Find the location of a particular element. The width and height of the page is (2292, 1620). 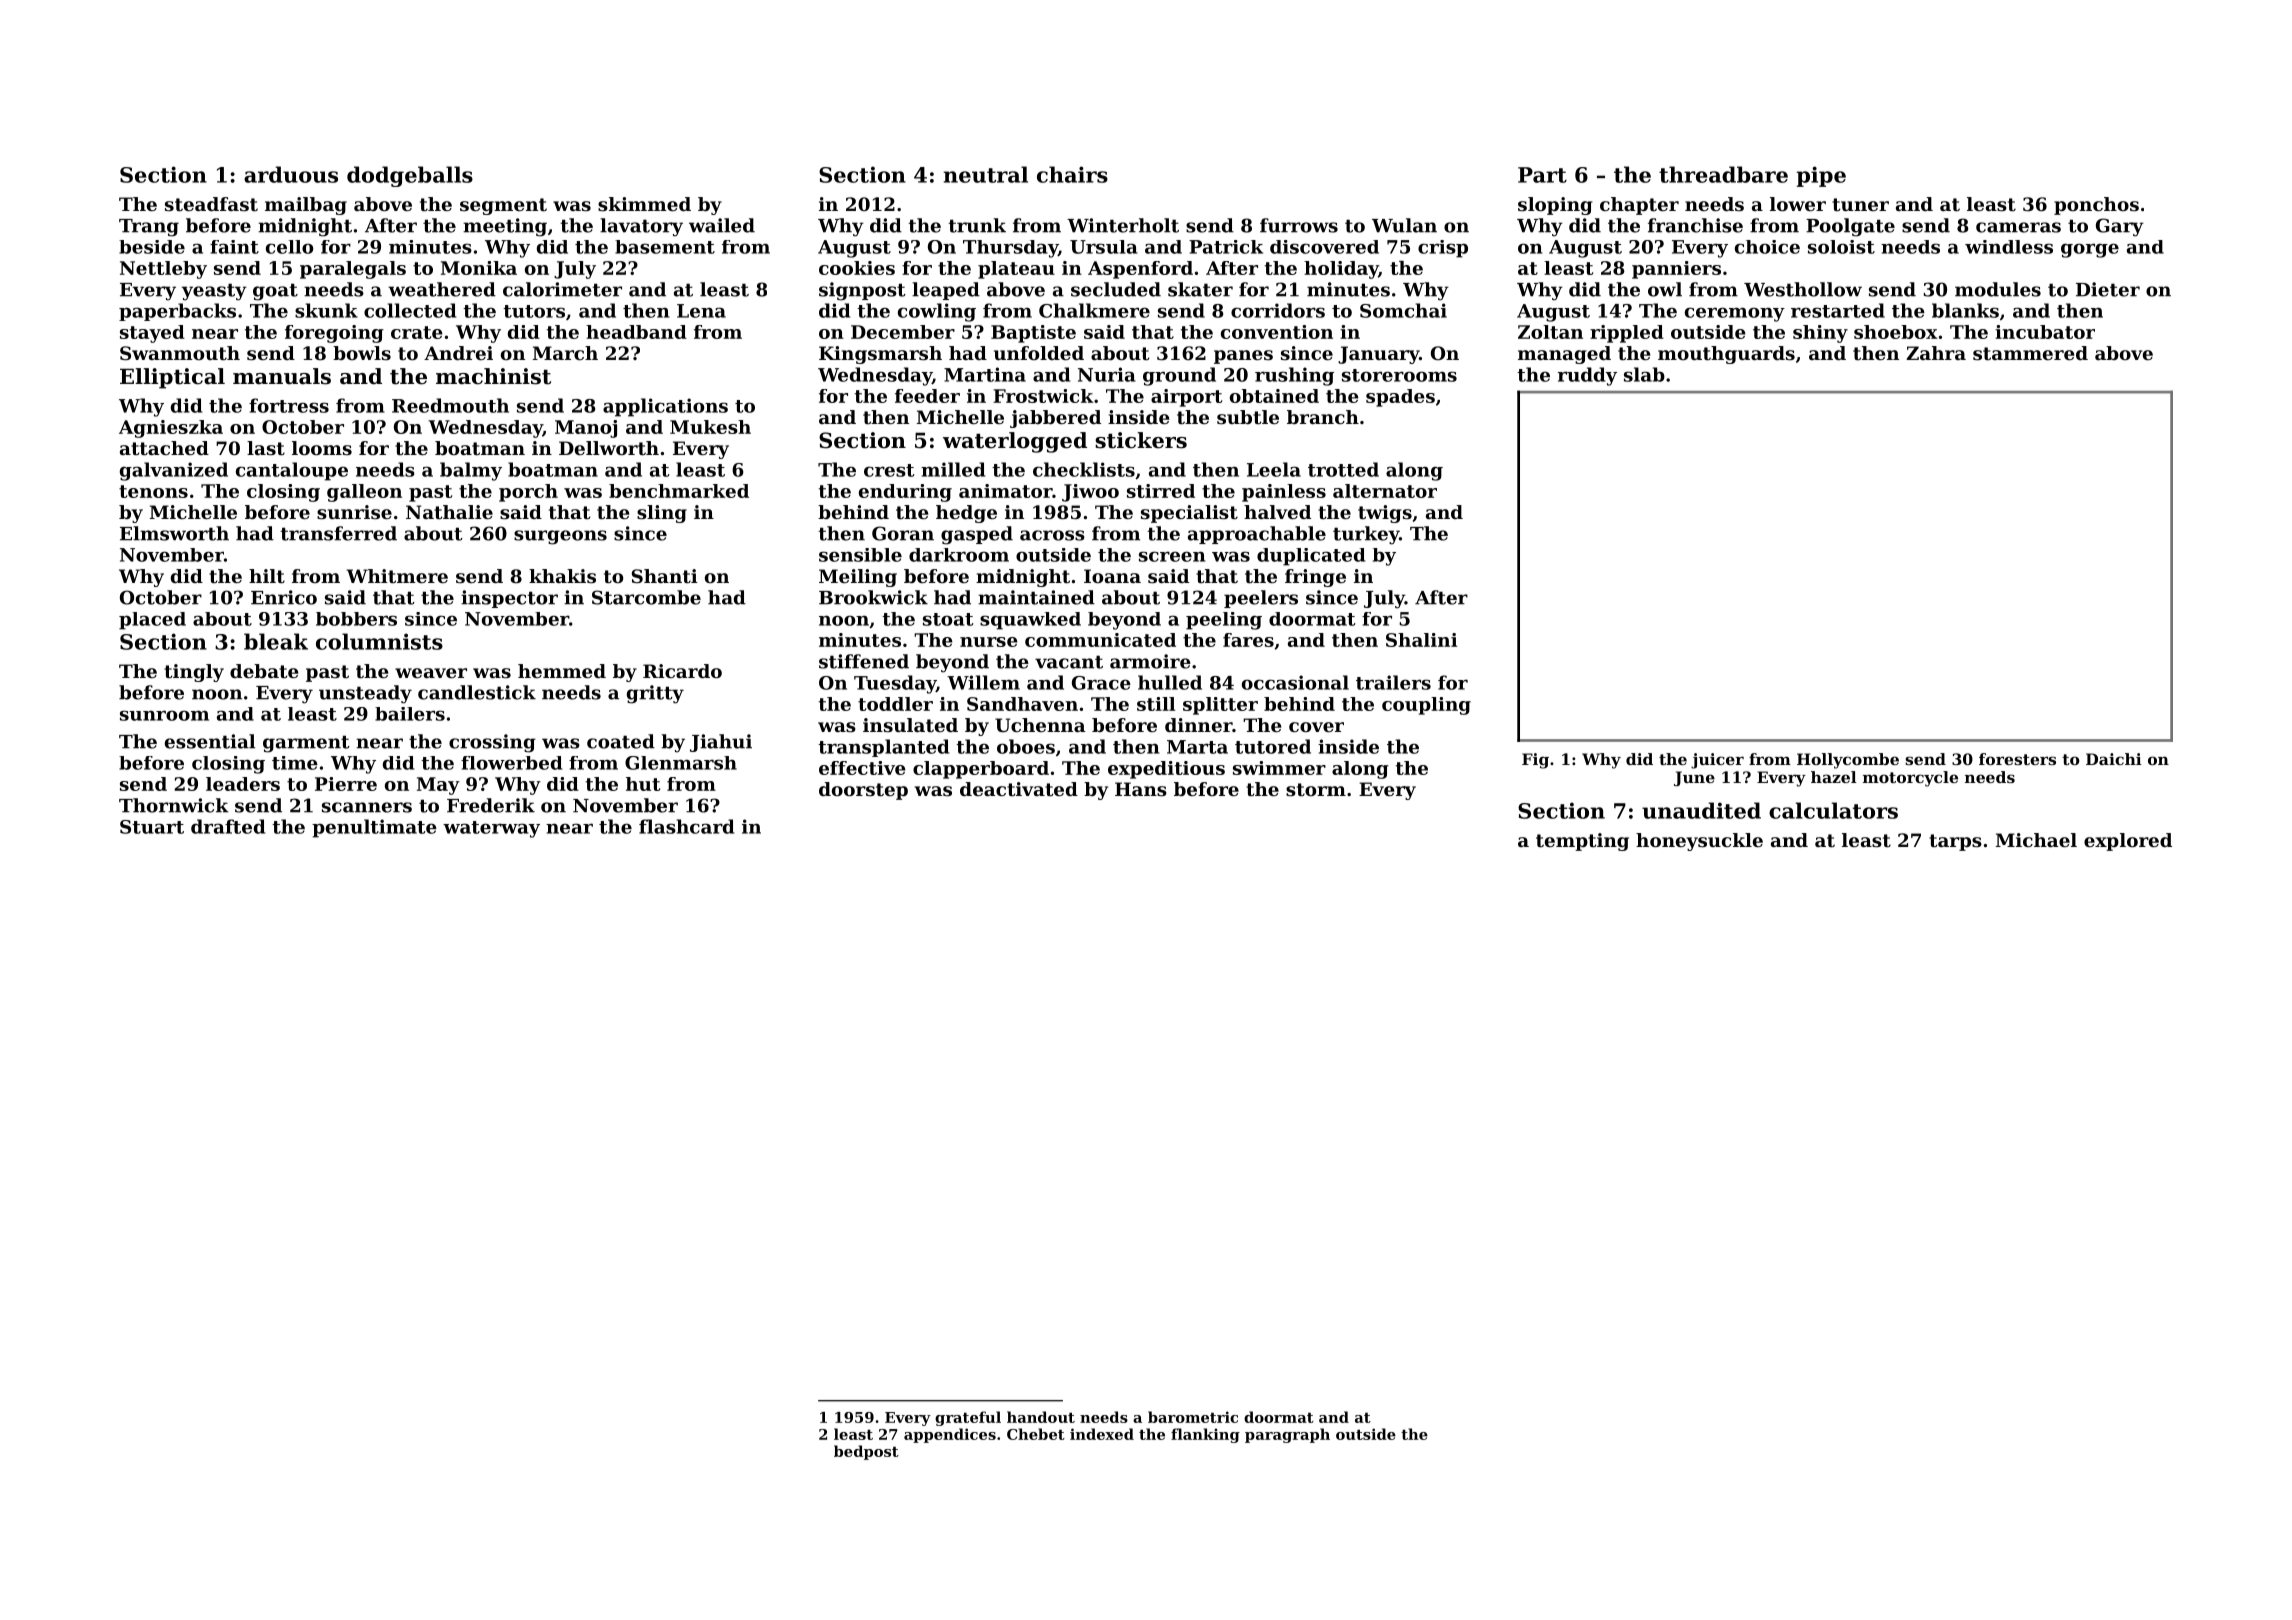

Stuart is located at coordinates (152, 827).
